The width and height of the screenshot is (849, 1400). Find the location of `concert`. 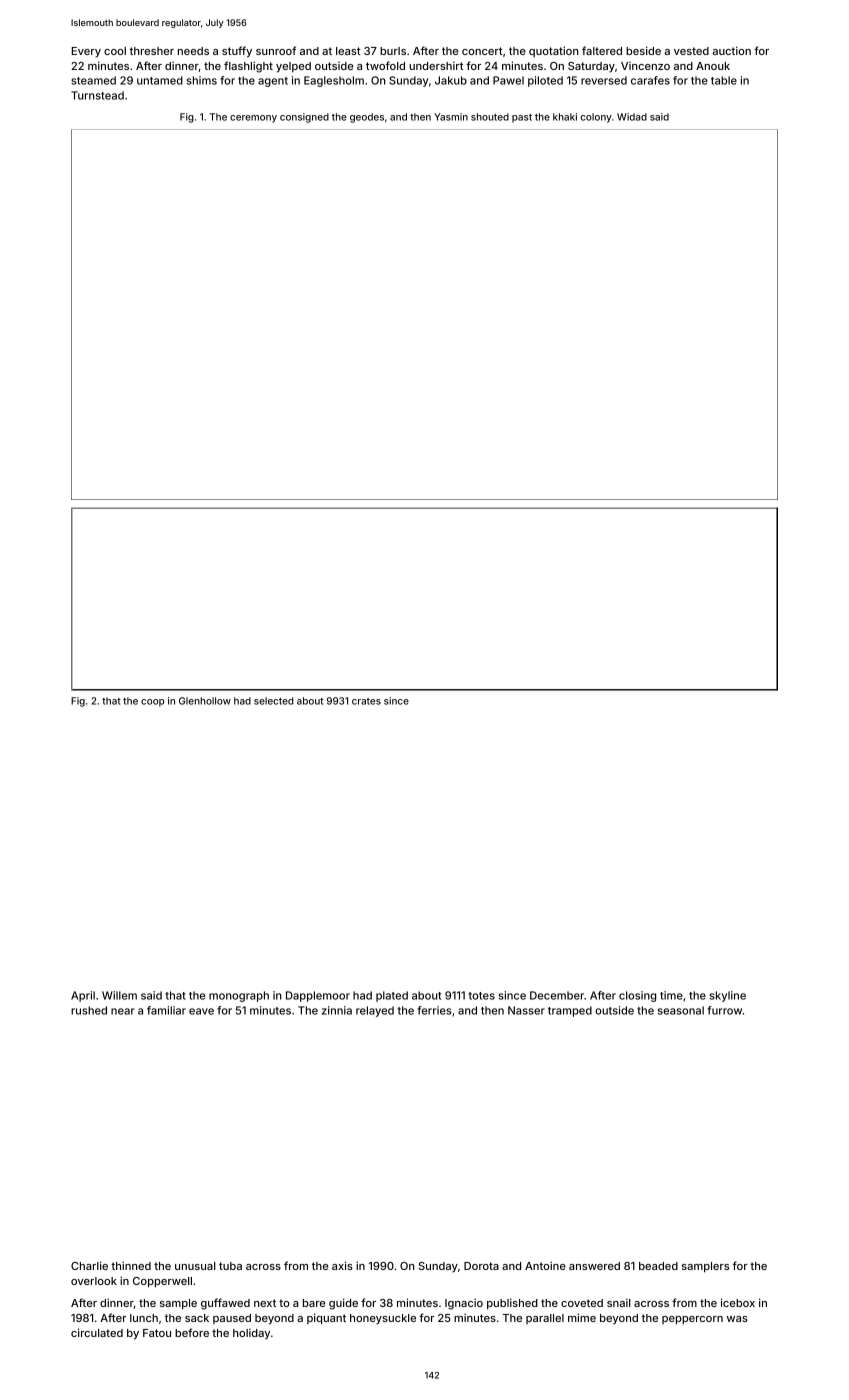

concert is located at coordinates (482, 51).
